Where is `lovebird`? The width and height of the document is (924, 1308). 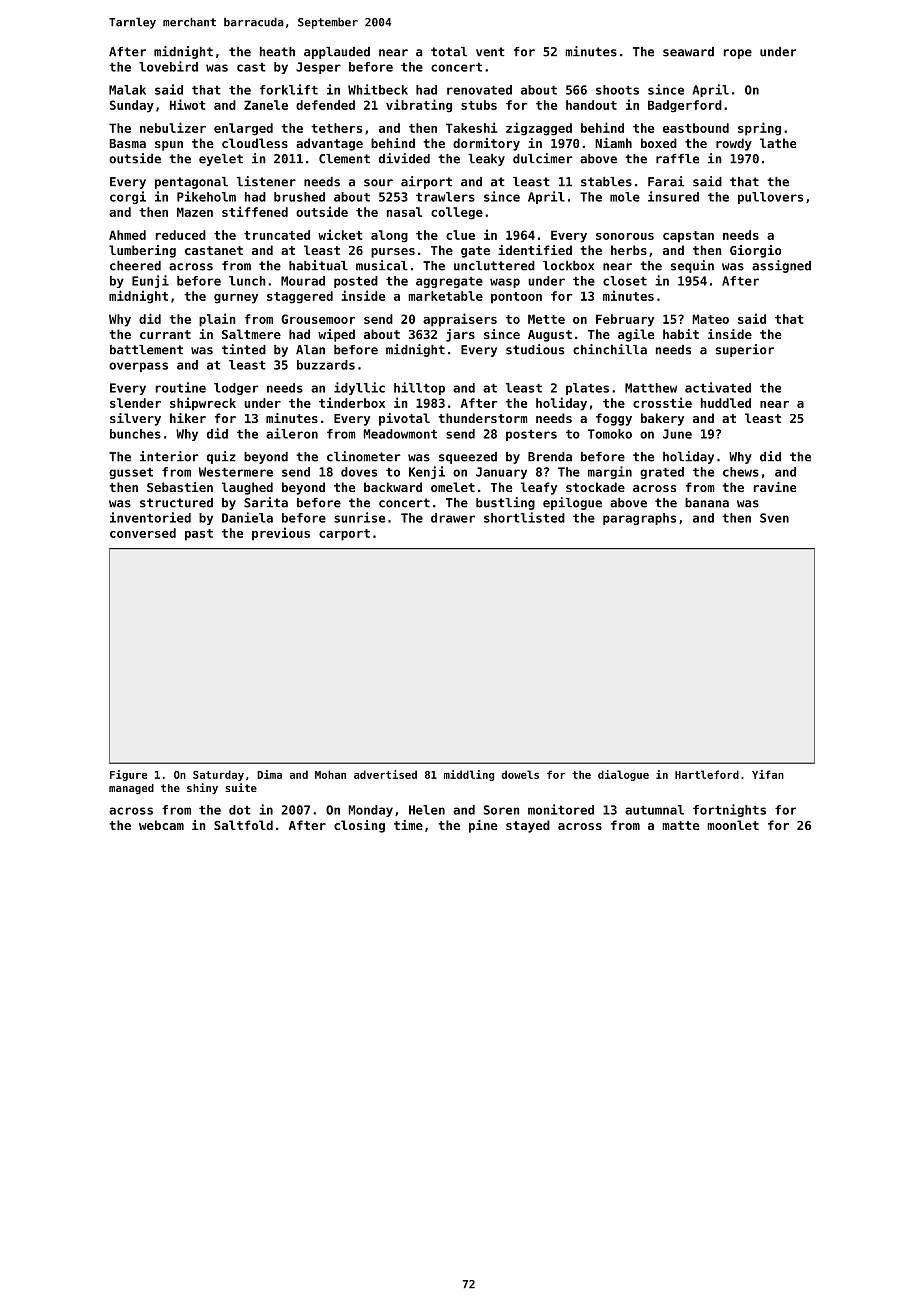
lovebird is located at coordinates (168, 66).
